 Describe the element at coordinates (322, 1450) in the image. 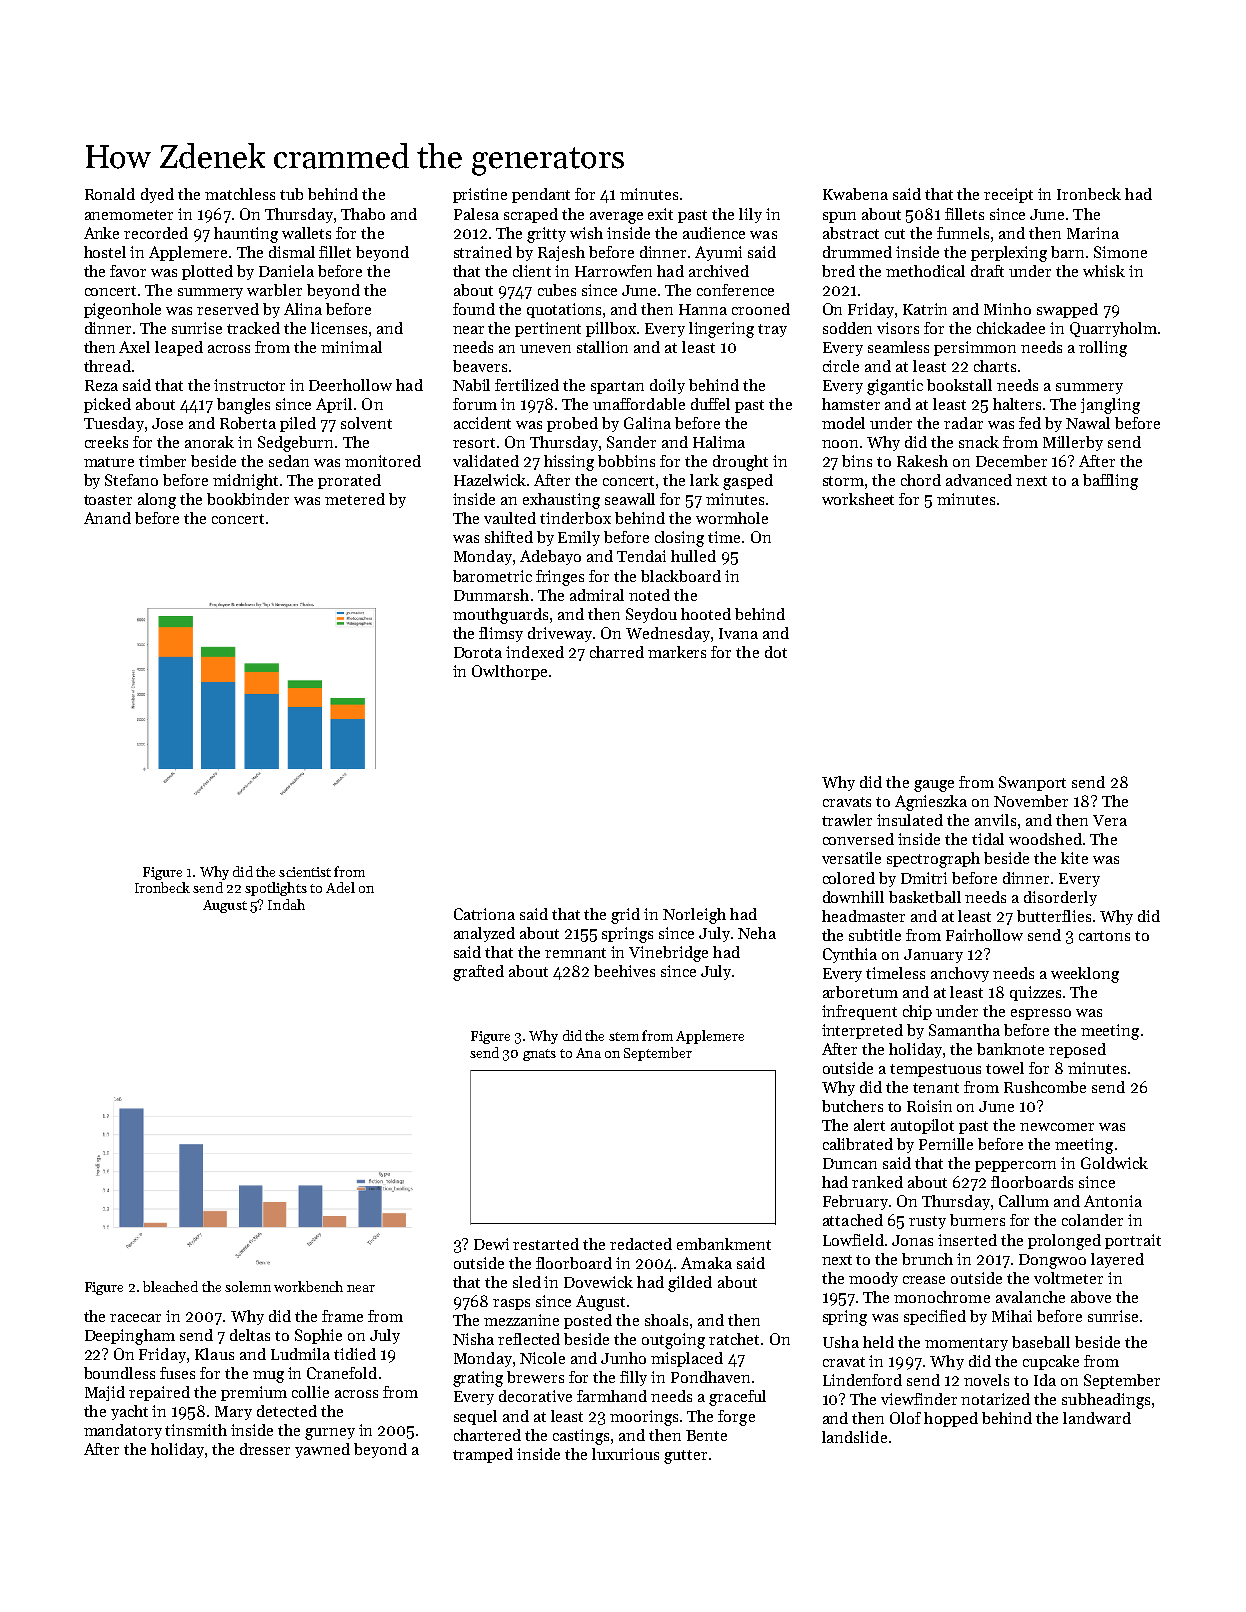

I see `yawned` at that location.
